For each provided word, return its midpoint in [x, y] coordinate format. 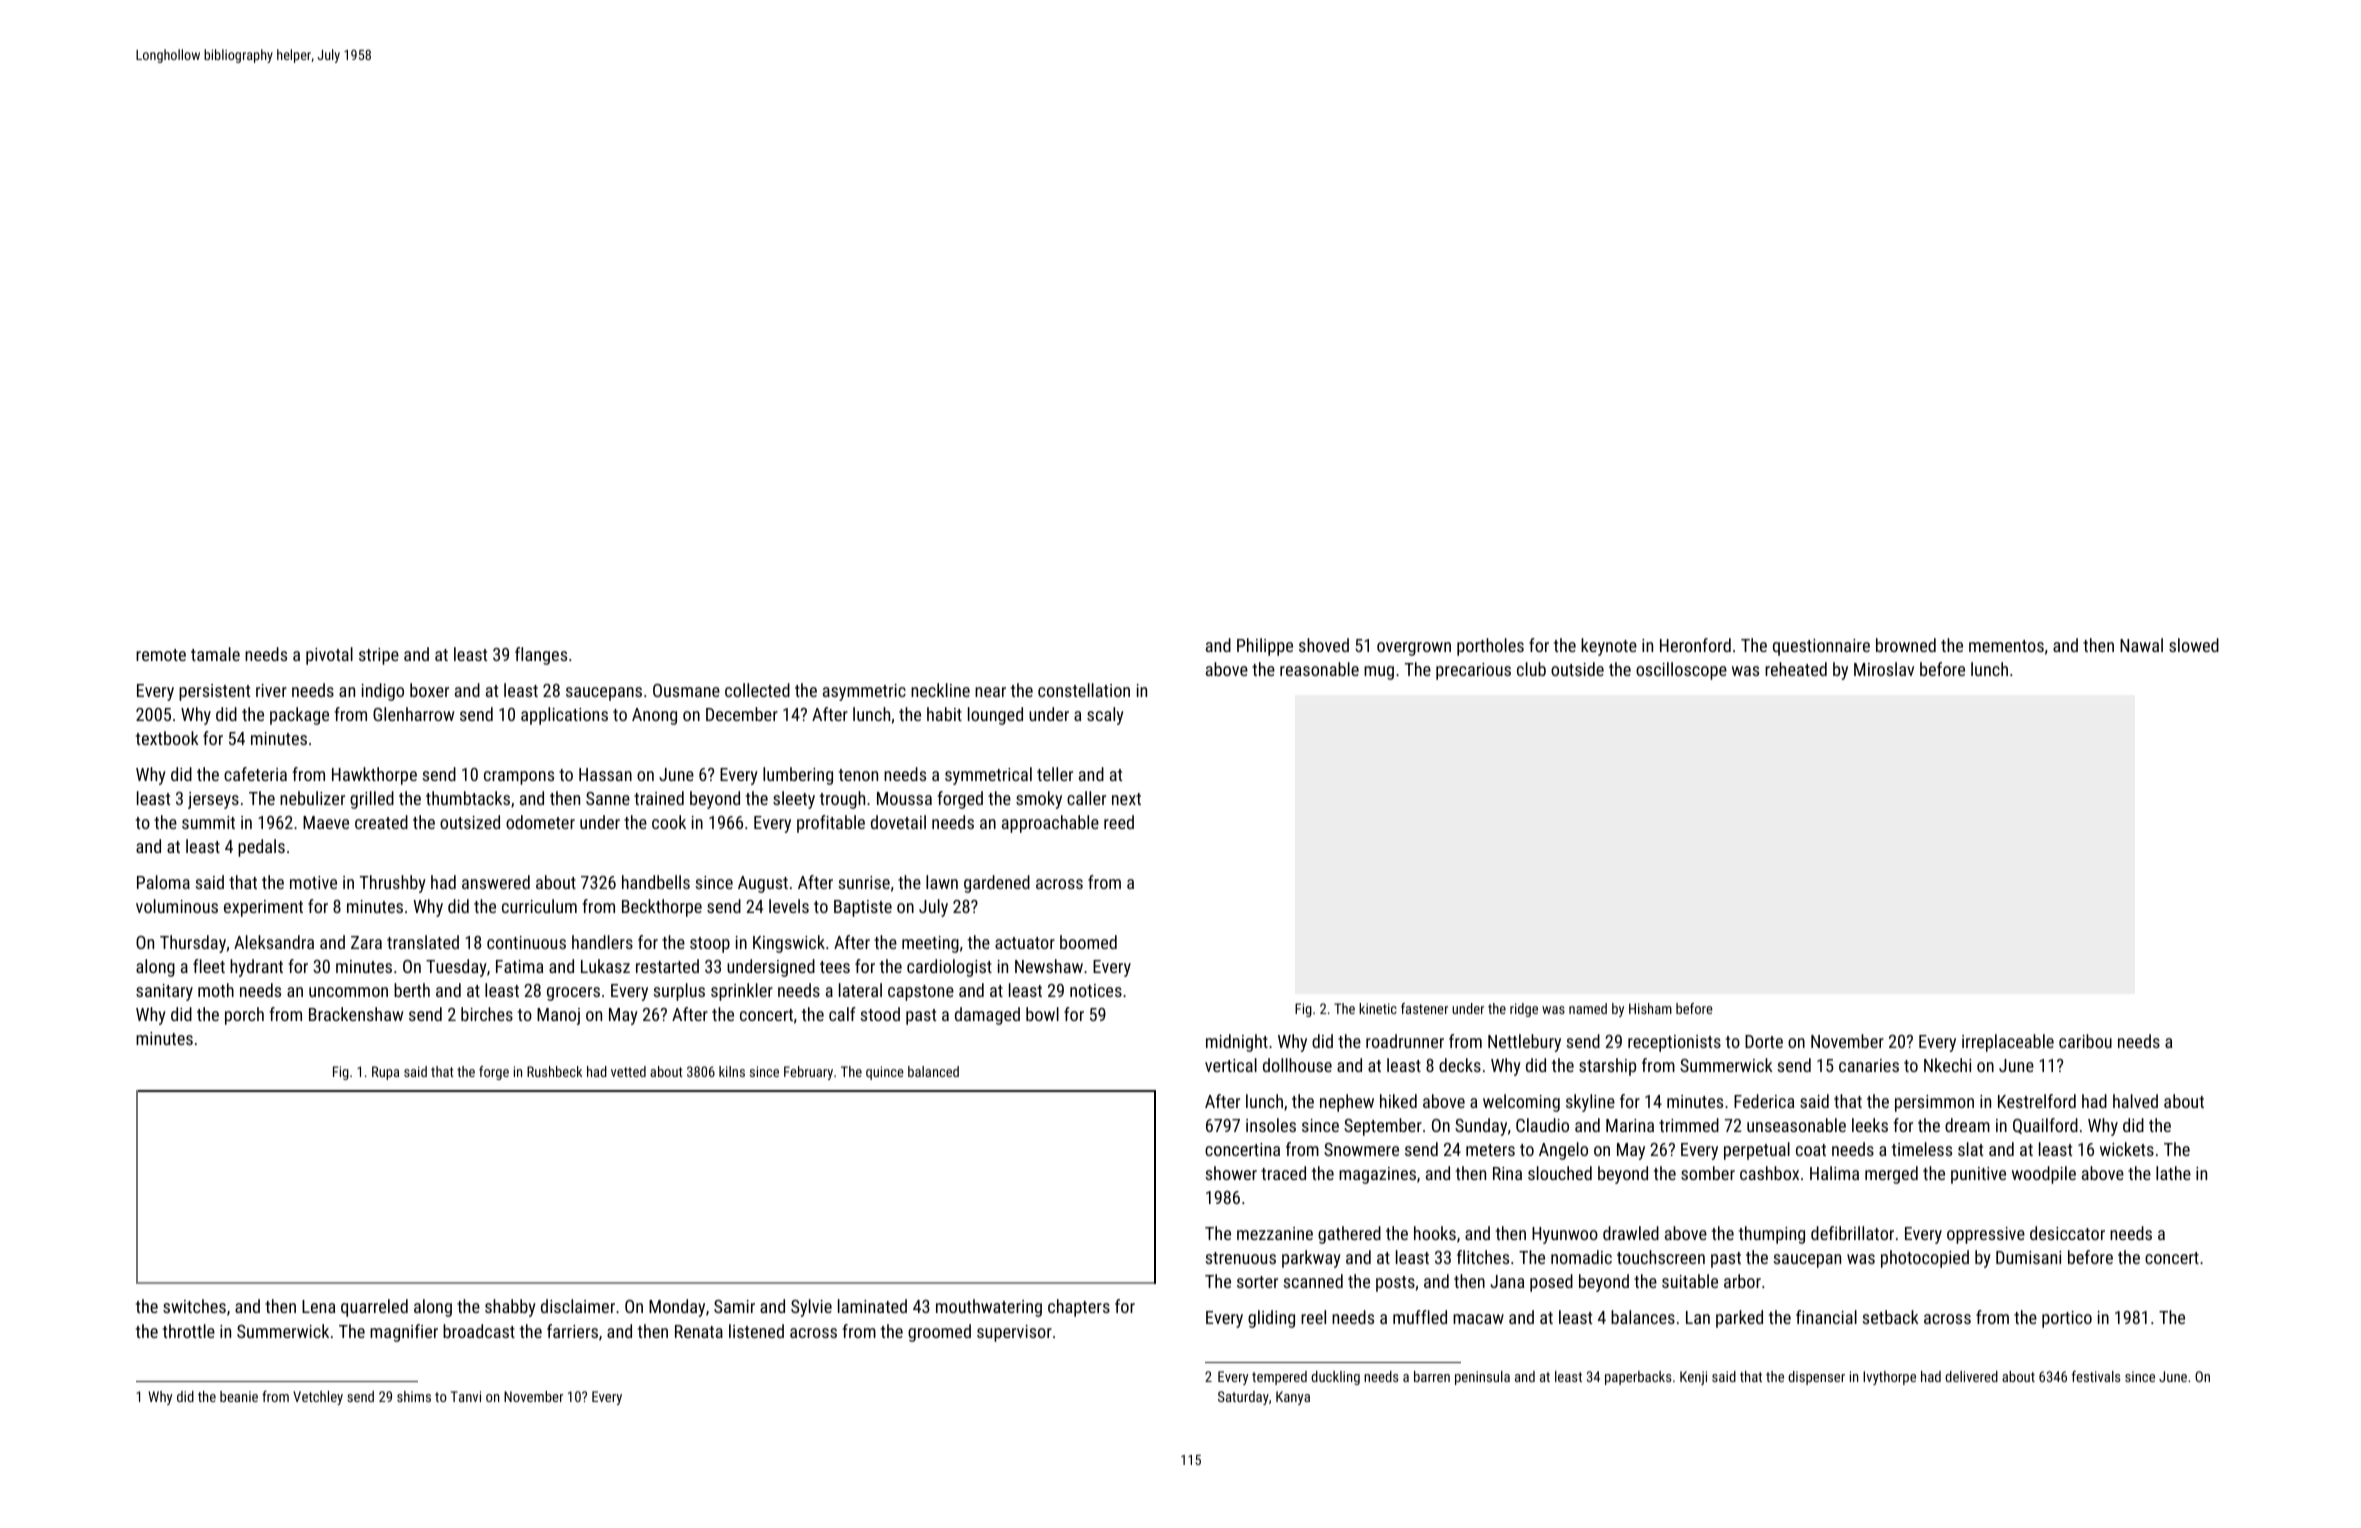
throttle [189, 1331]
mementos [2006, 646]
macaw [1478, 1319]
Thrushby [393, 884]
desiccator [2067, 1233]
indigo [383, 692]
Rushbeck [554, 1071]
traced [1283, 1173]
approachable [1050, 824]
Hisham [1650, 1008]
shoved [1324, 645]
